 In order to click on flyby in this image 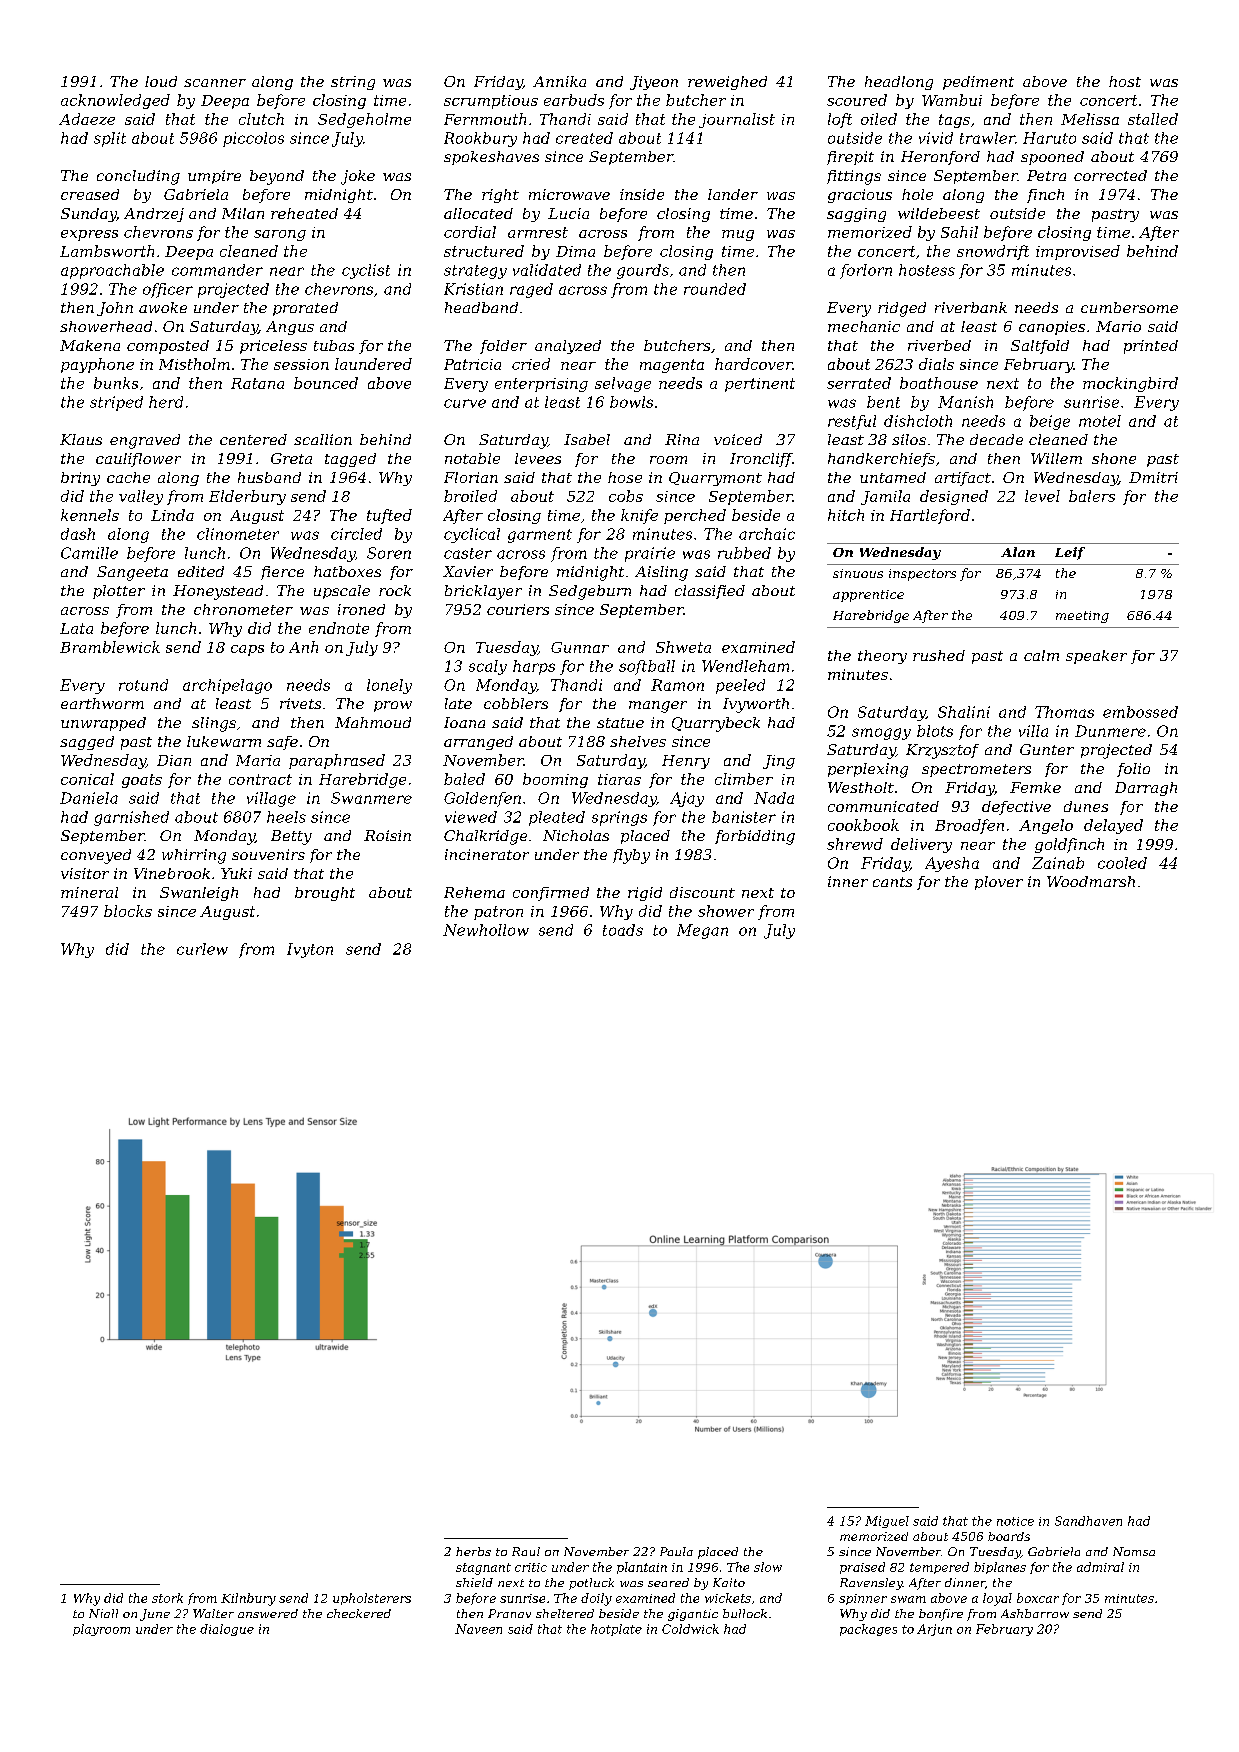, I will do `click(631, 856)`.
